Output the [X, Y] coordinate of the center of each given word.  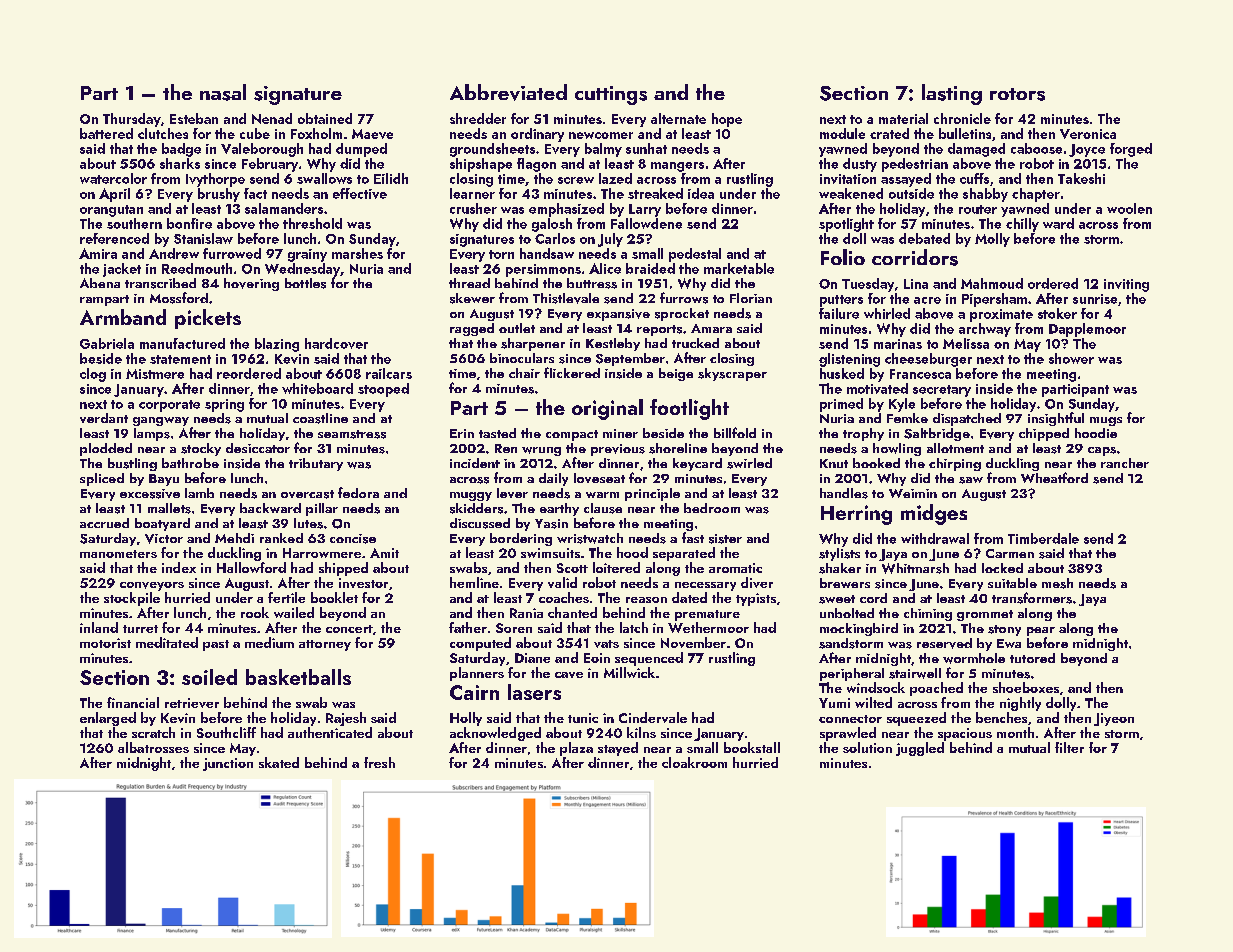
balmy [603, 150]
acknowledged [495, 734]
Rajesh [346, 719]
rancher [1125, 463]
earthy [559, 509]
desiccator [258, 448]
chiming [928, 614]
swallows [324, 178]
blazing [277, 345]
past [216, 645]
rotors [1017, 94]
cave [569, 675]
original [607, 409]
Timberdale [1043, 538]
